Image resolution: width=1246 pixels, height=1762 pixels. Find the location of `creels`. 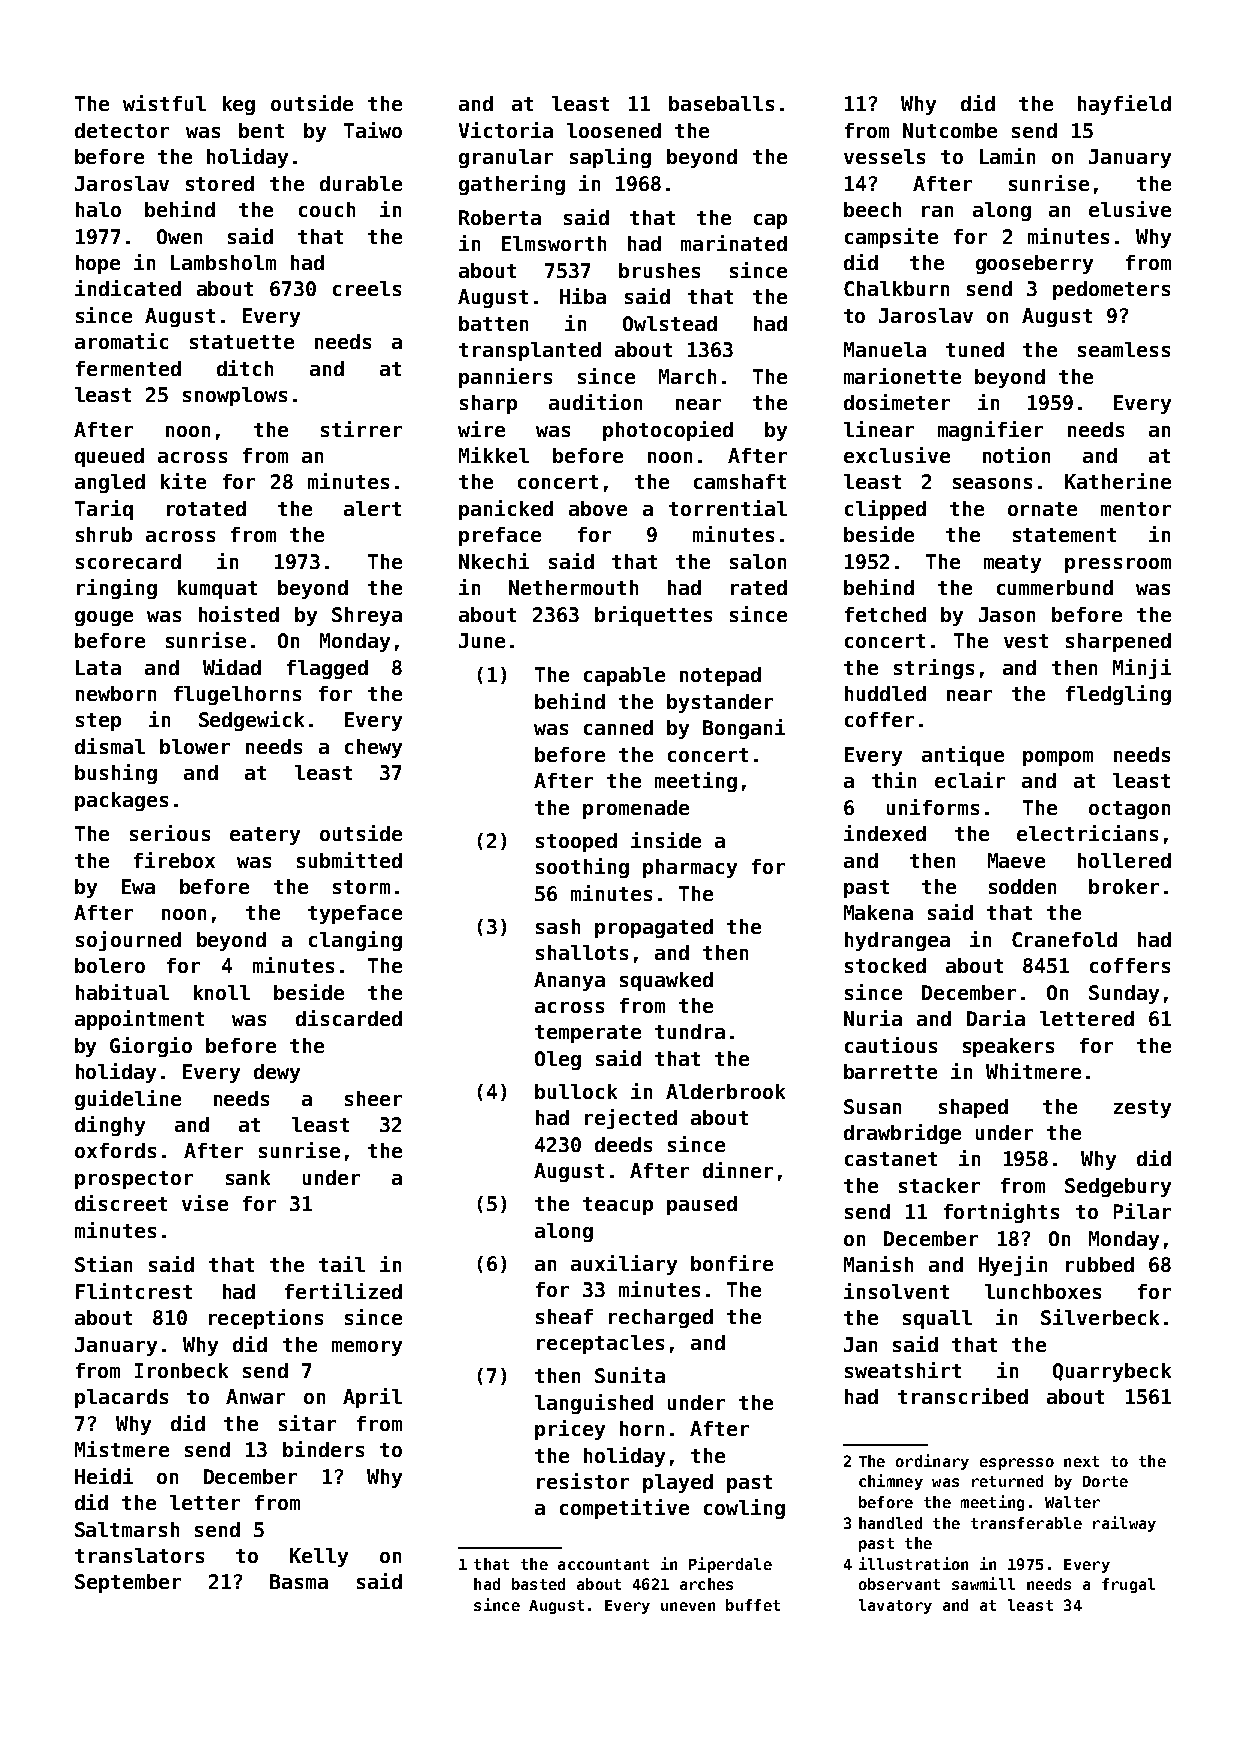

creels is located at coordinates (367, 288).
